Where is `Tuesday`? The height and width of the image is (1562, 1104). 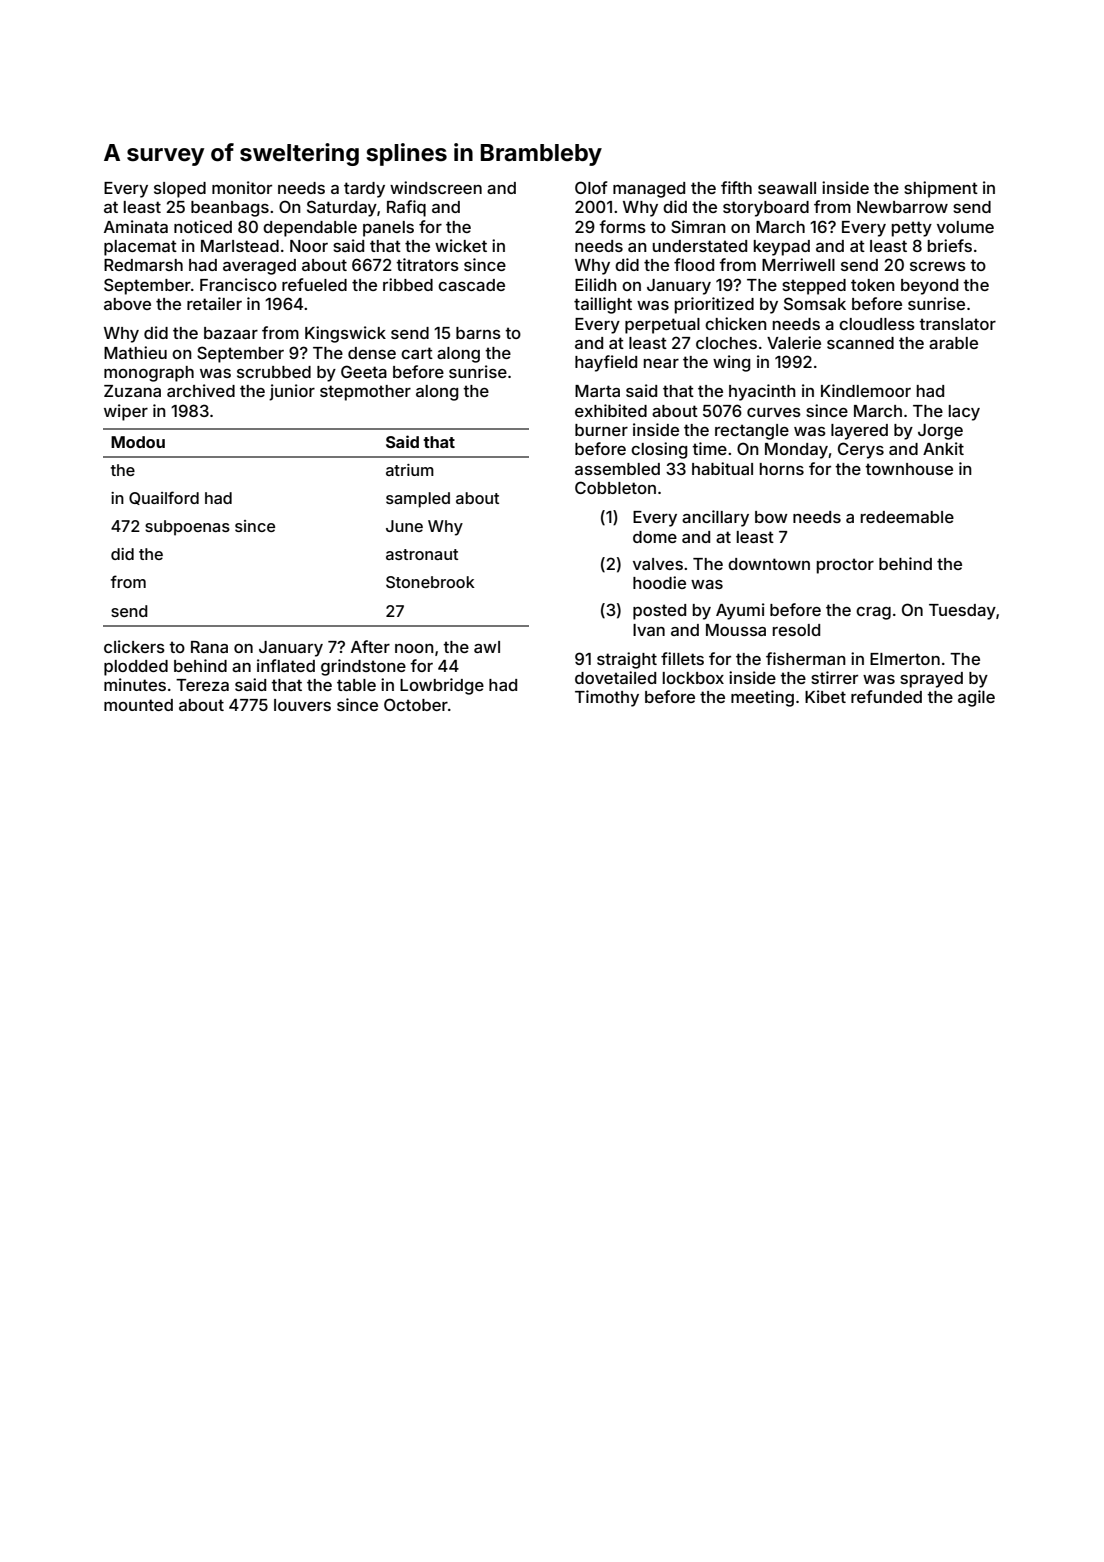 Tuesday is located at coordinates (962, 612).
